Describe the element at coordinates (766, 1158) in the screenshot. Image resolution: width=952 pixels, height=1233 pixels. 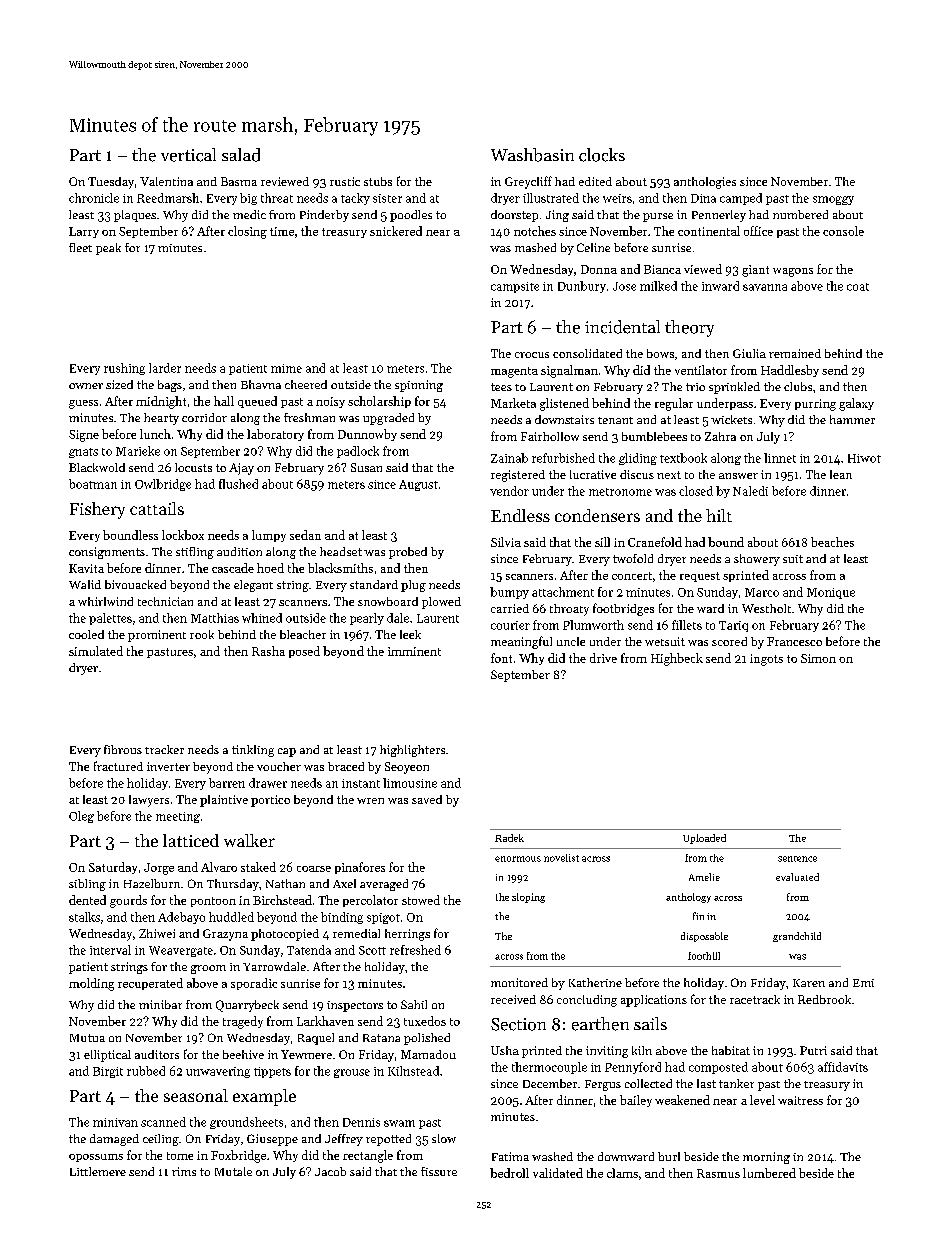
I see `morning` at that location.
